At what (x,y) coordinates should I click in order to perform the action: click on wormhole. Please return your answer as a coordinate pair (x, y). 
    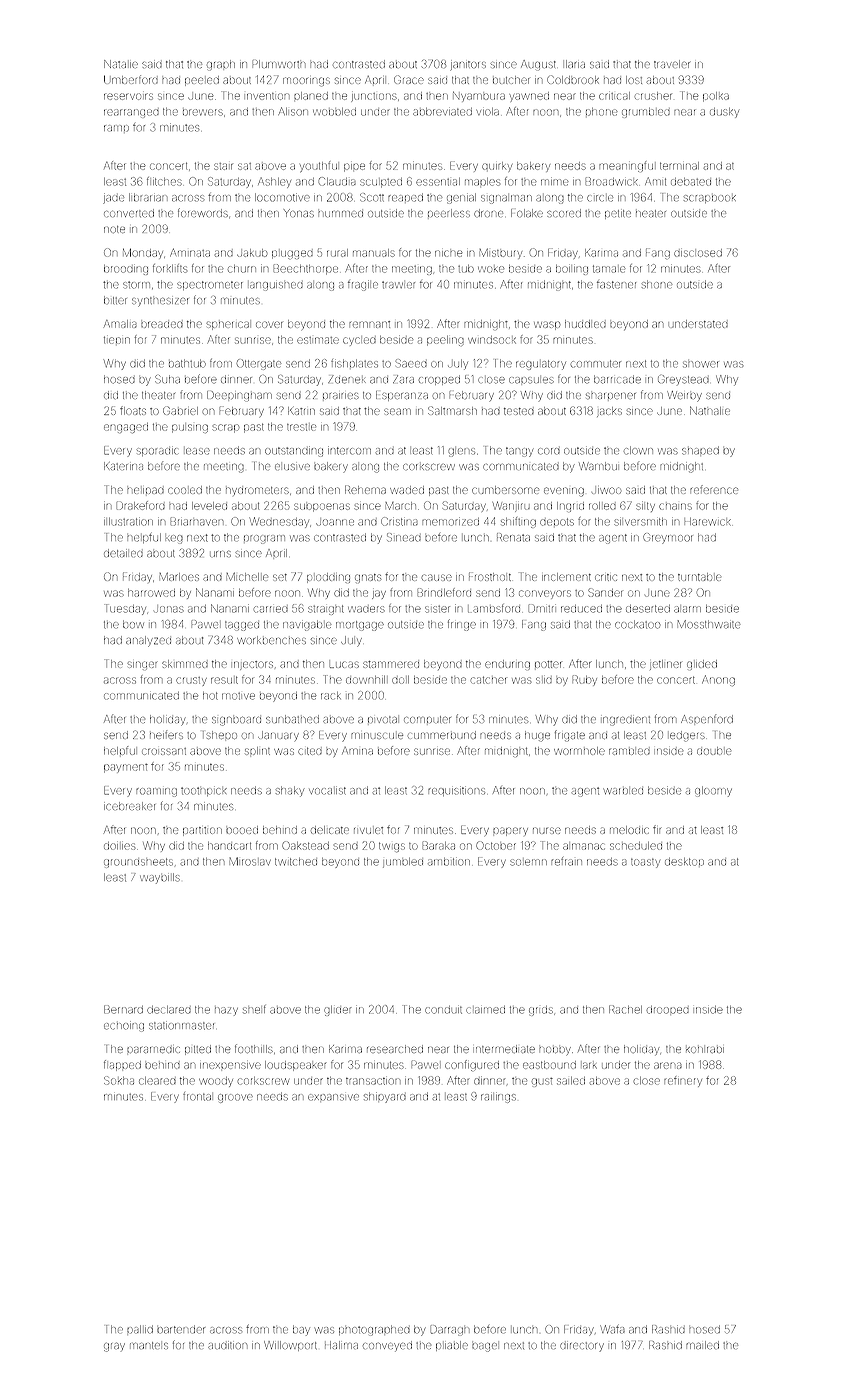
    Looking at the image, I should click on (579, 751).
